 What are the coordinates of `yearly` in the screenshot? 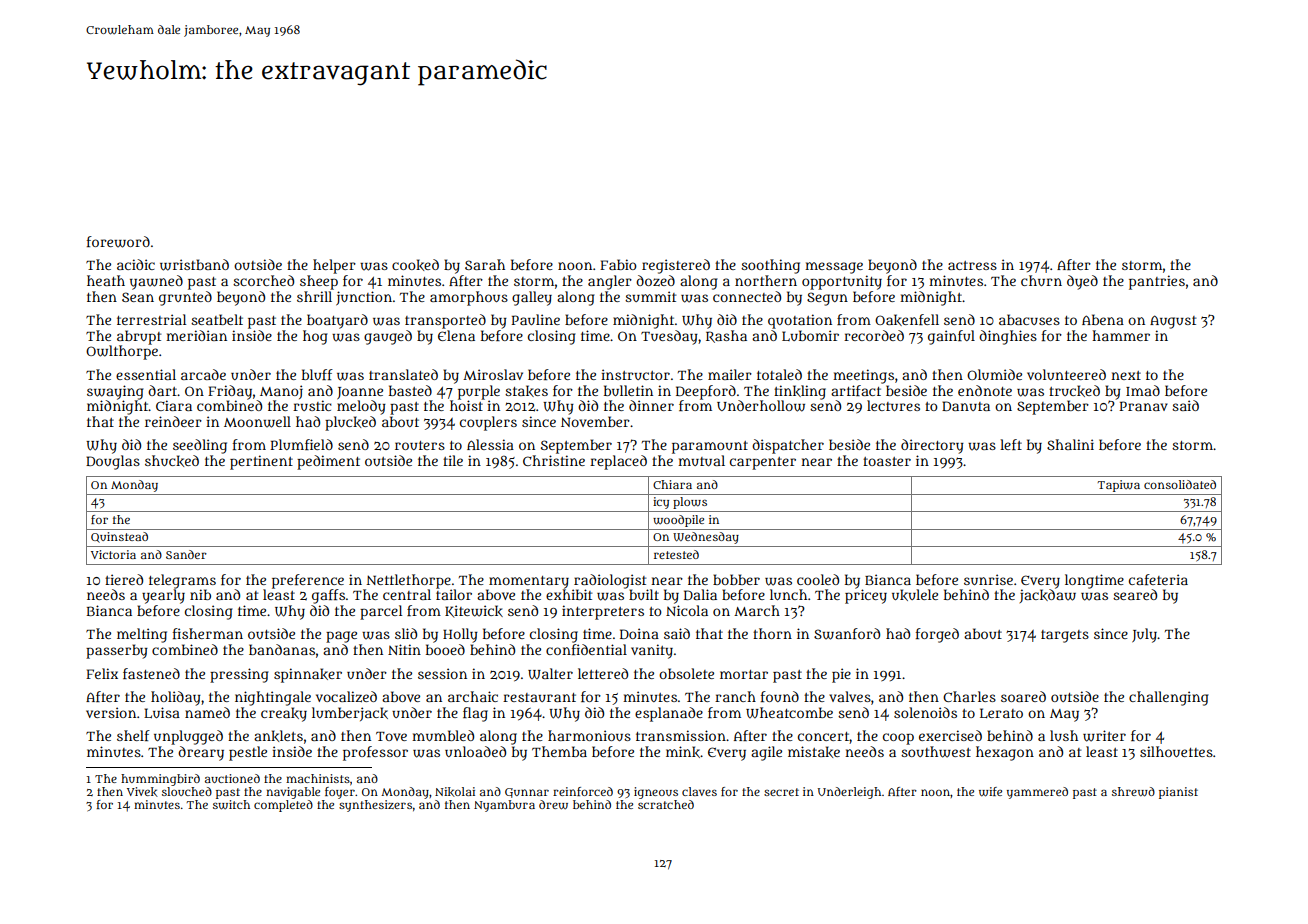 It's located at (163, 596).
